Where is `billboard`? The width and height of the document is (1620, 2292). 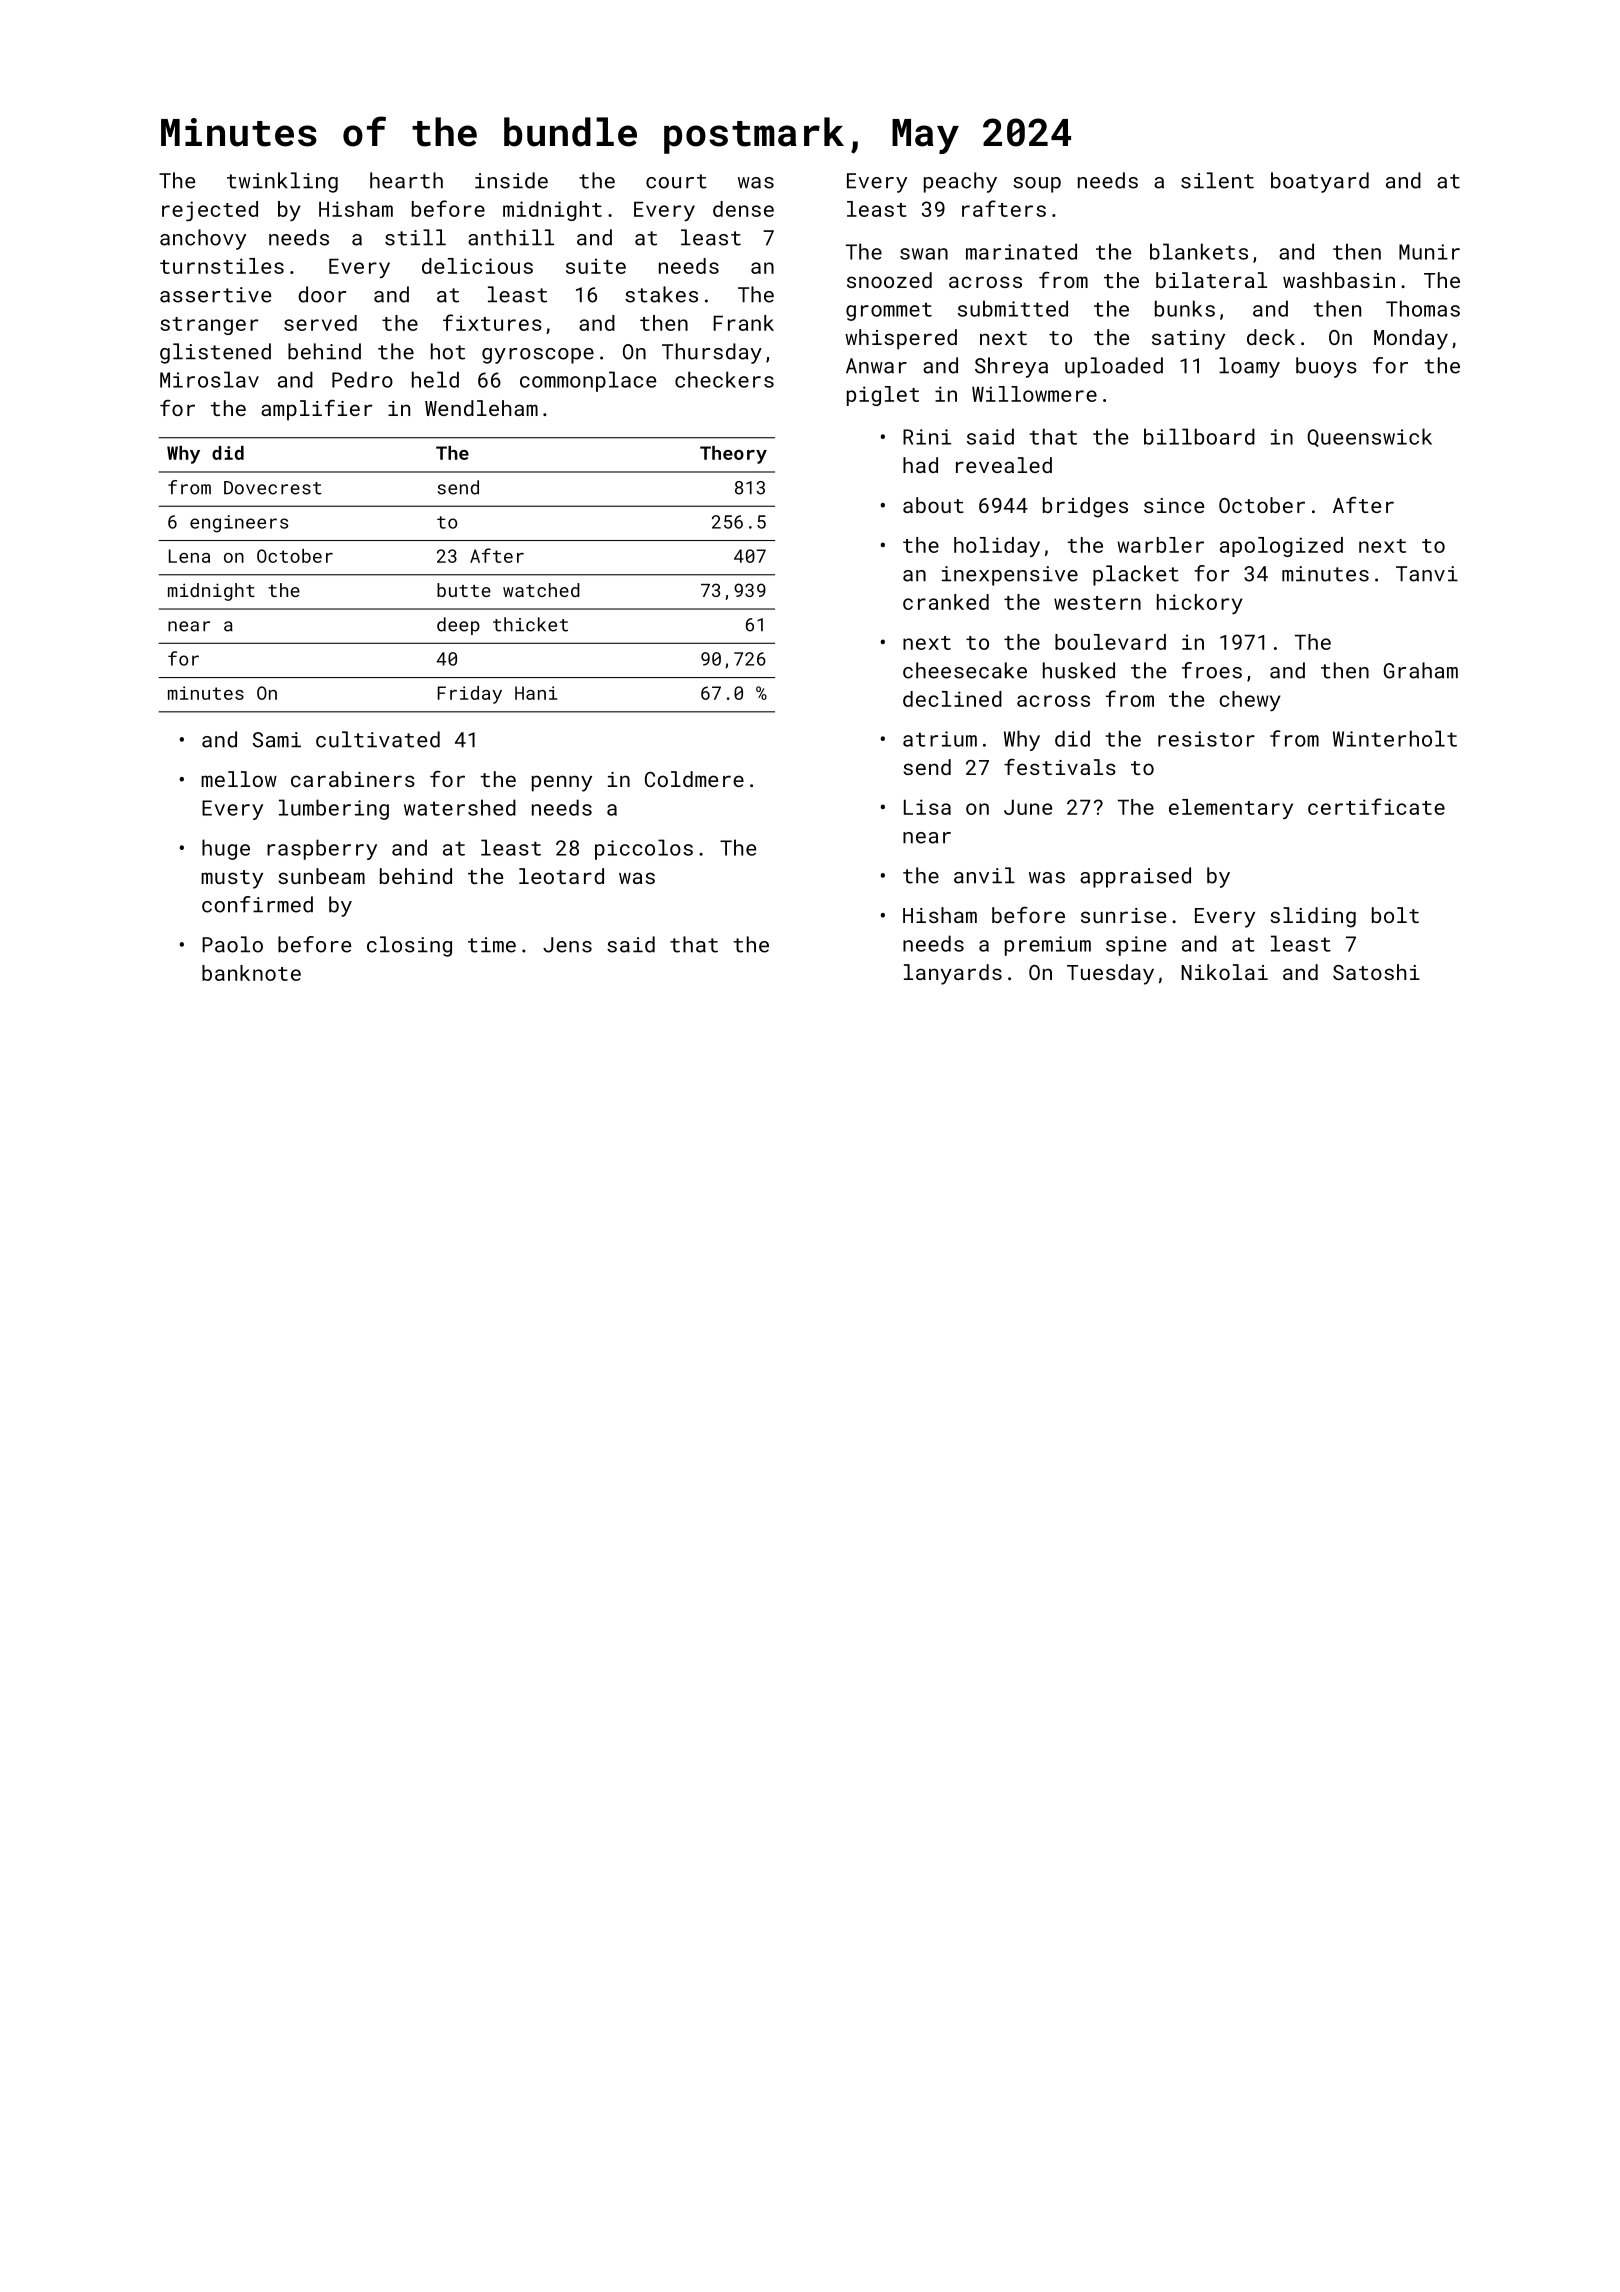
billboard is located at coordinates (1199, 436).
